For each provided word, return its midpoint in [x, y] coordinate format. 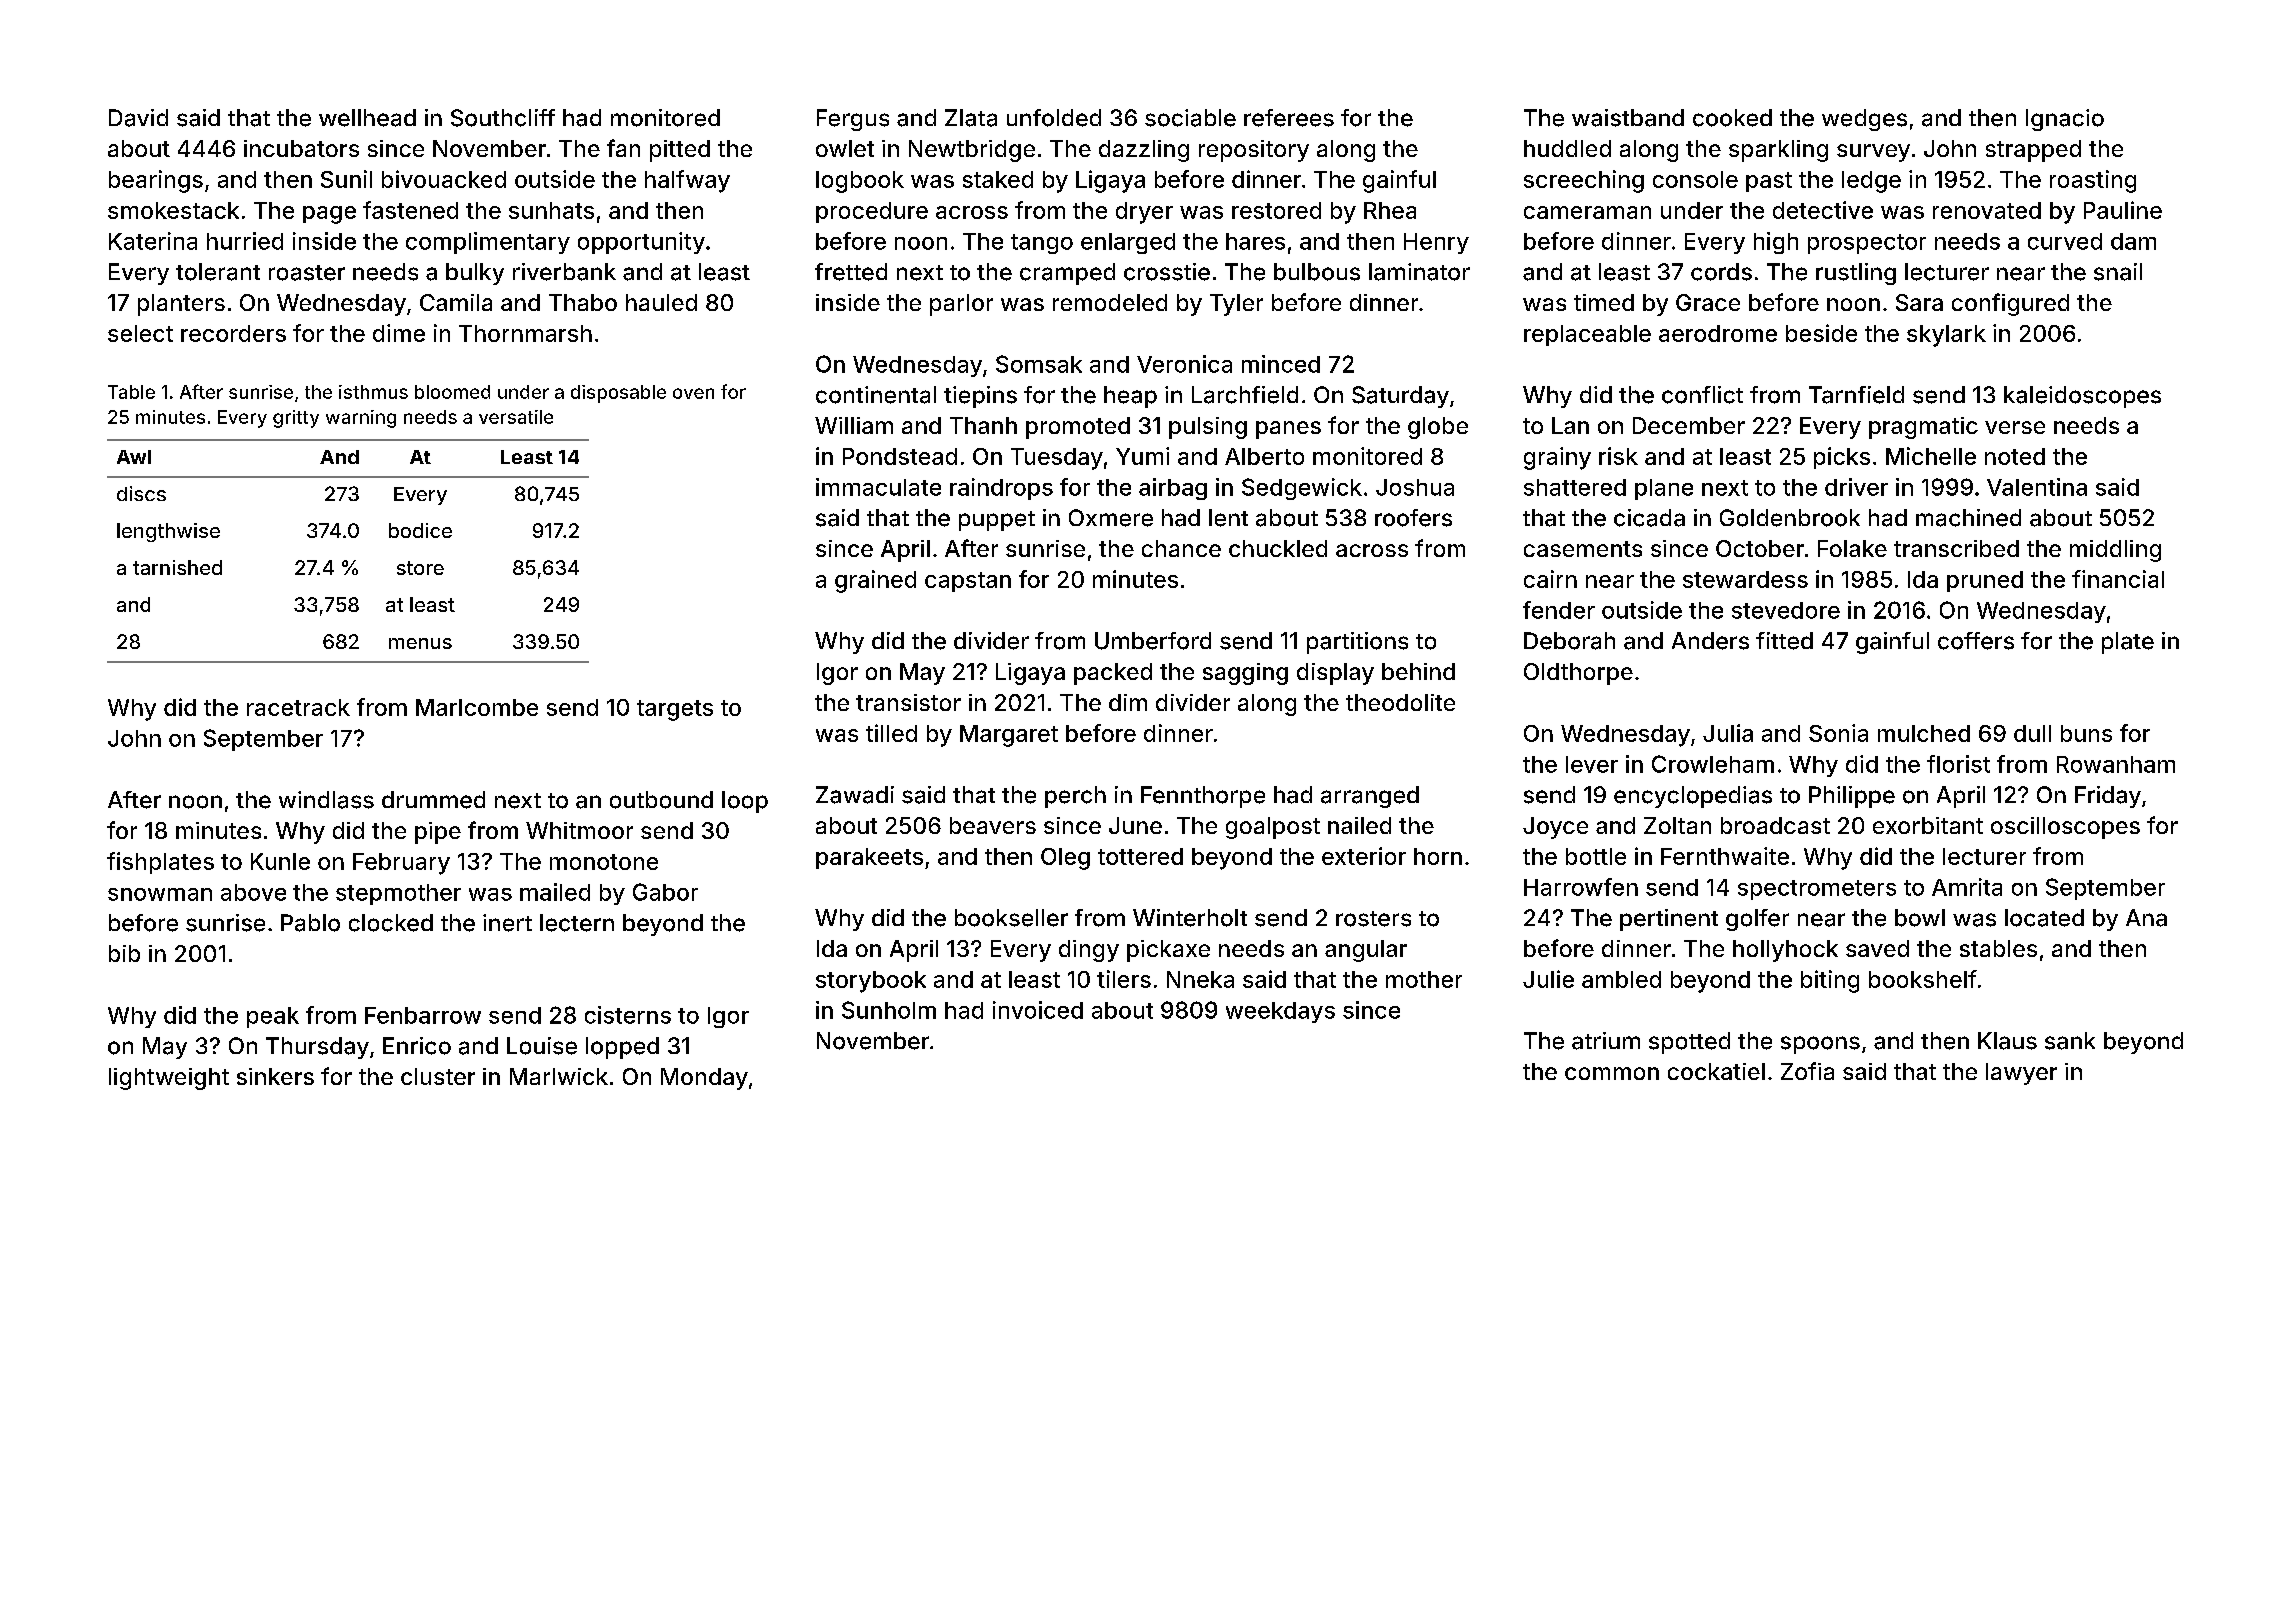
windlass [326, 800]
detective [1823, 210]
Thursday [317, 1048]
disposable [618, 394]
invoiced [1038, 1010]
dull [2032, 733]
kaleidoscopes [2082, 397]
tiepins [980, 397]
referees [1289, 118]
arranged [1370, 797]
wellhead [367, 118]
